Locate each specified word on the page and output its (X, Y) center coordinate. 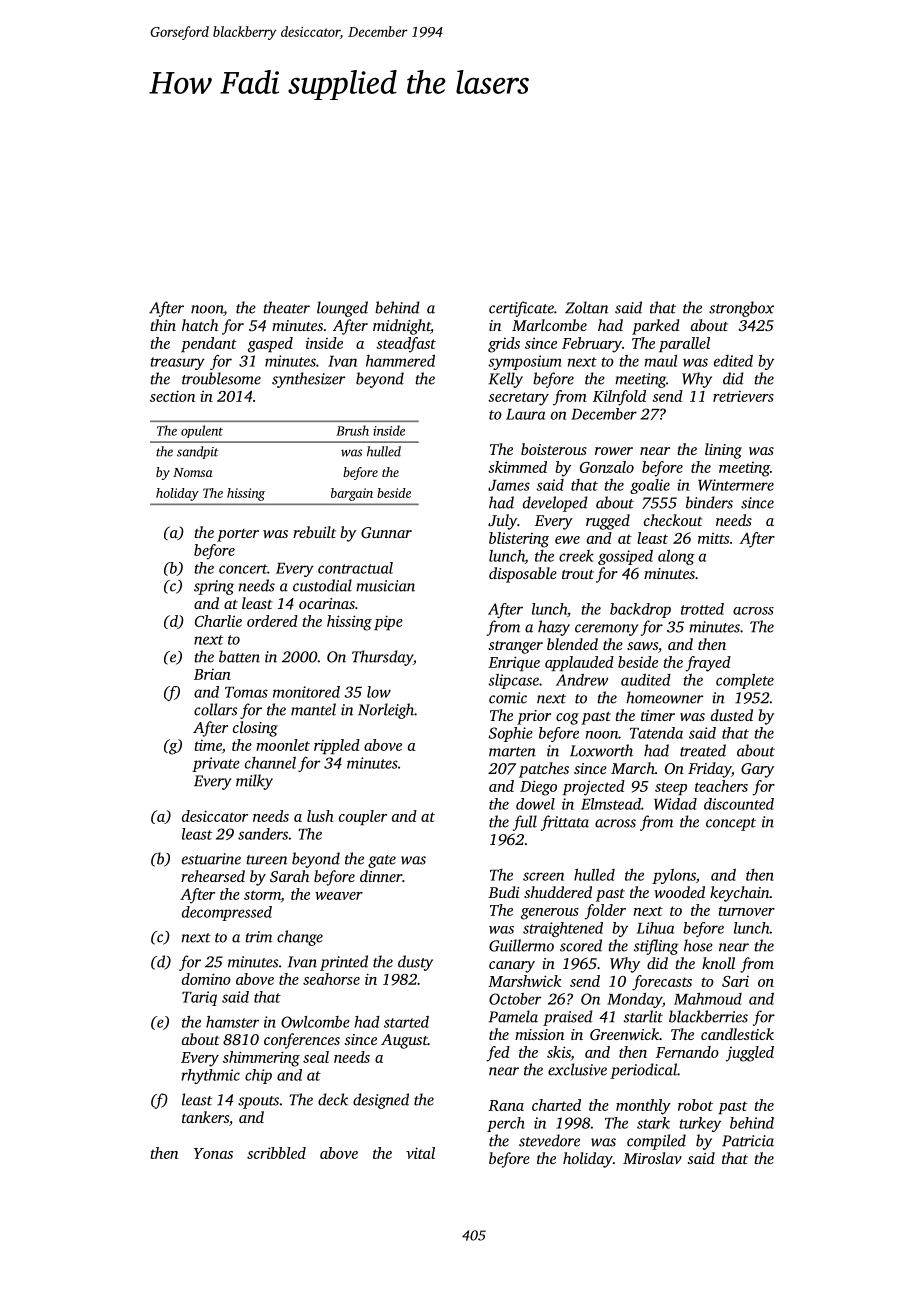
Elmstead (611, 804)
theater (287, 307)
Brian (212, 674)
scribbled (276, 1153)
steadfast (406, 345)
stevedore (549, 1140)
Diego (538, 788)
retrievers (743, 396)
